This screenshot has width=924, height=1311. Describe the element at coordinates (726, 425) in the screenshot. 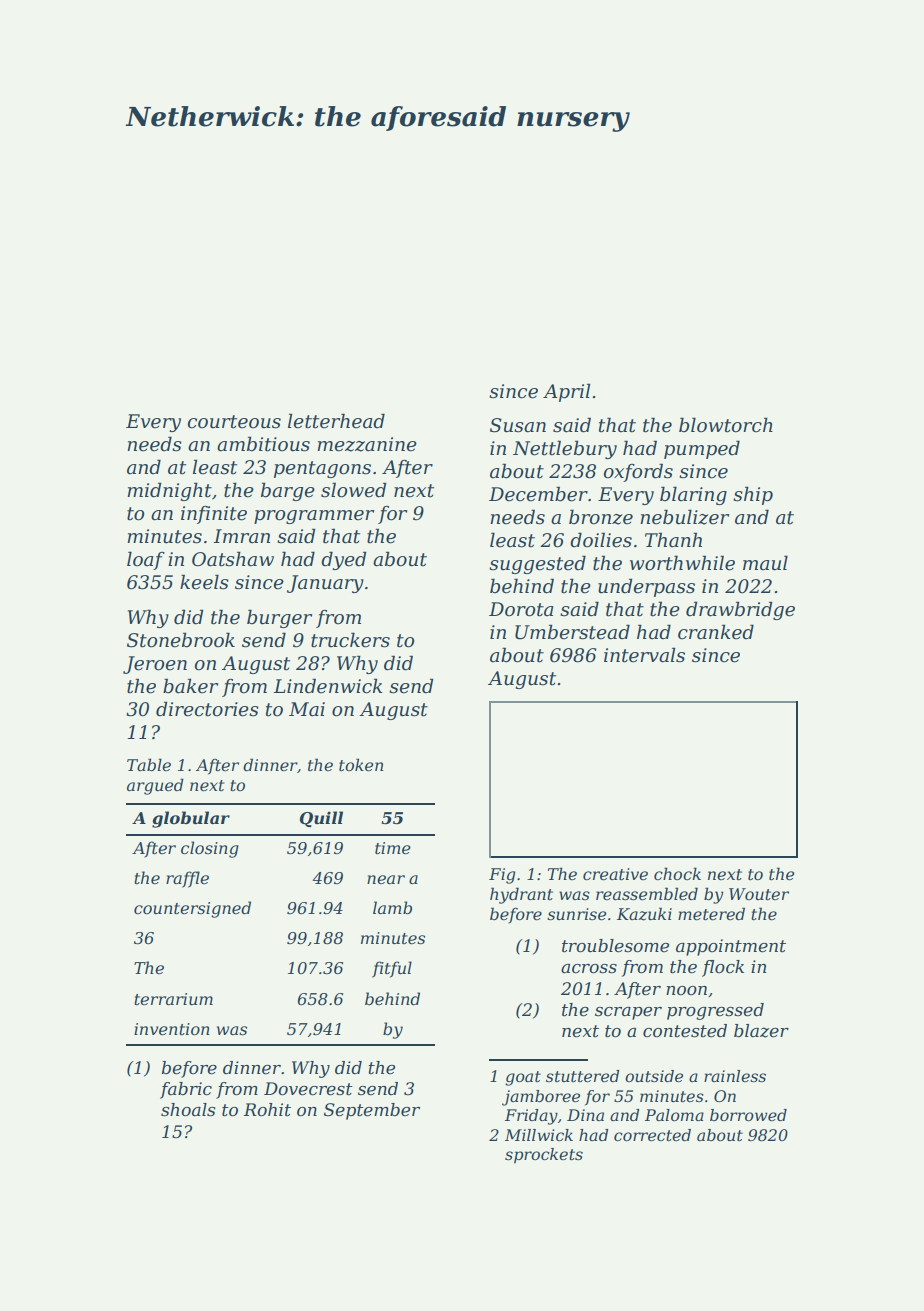

I see `blowtorch` at that location.
